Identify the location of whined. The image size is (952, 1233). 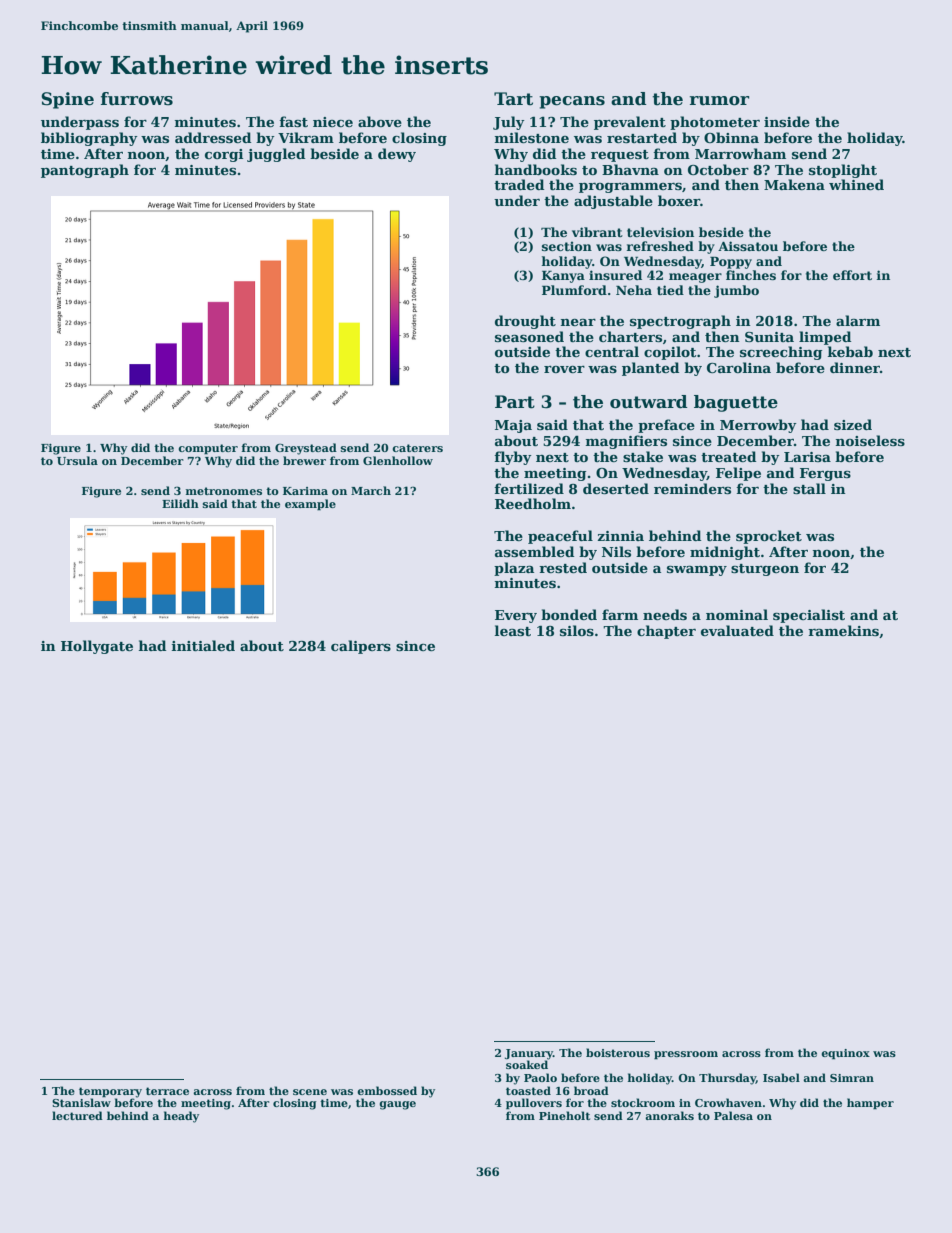
(856, 184).
